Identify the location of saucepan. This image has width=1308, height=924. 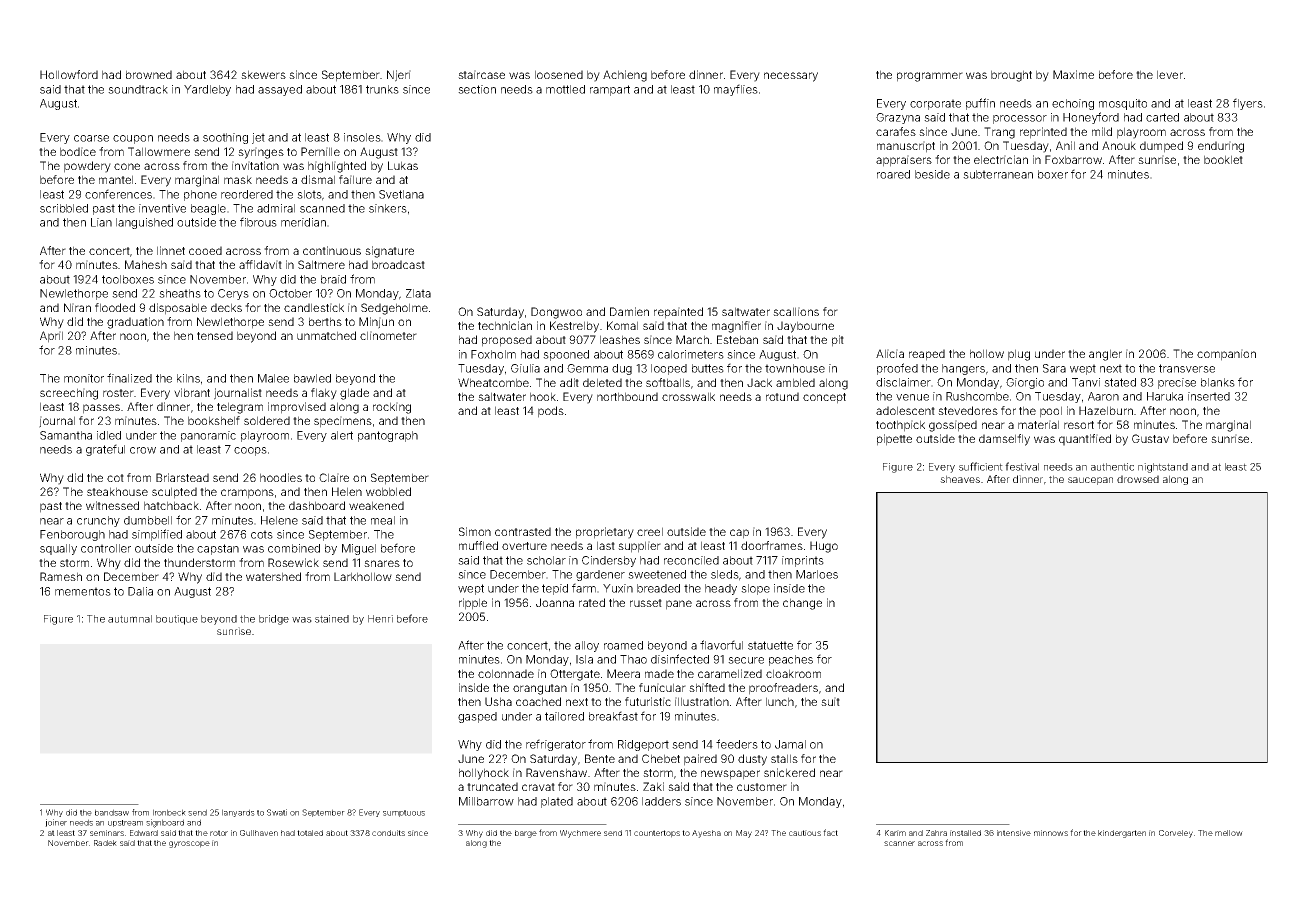
(1090, 481).
